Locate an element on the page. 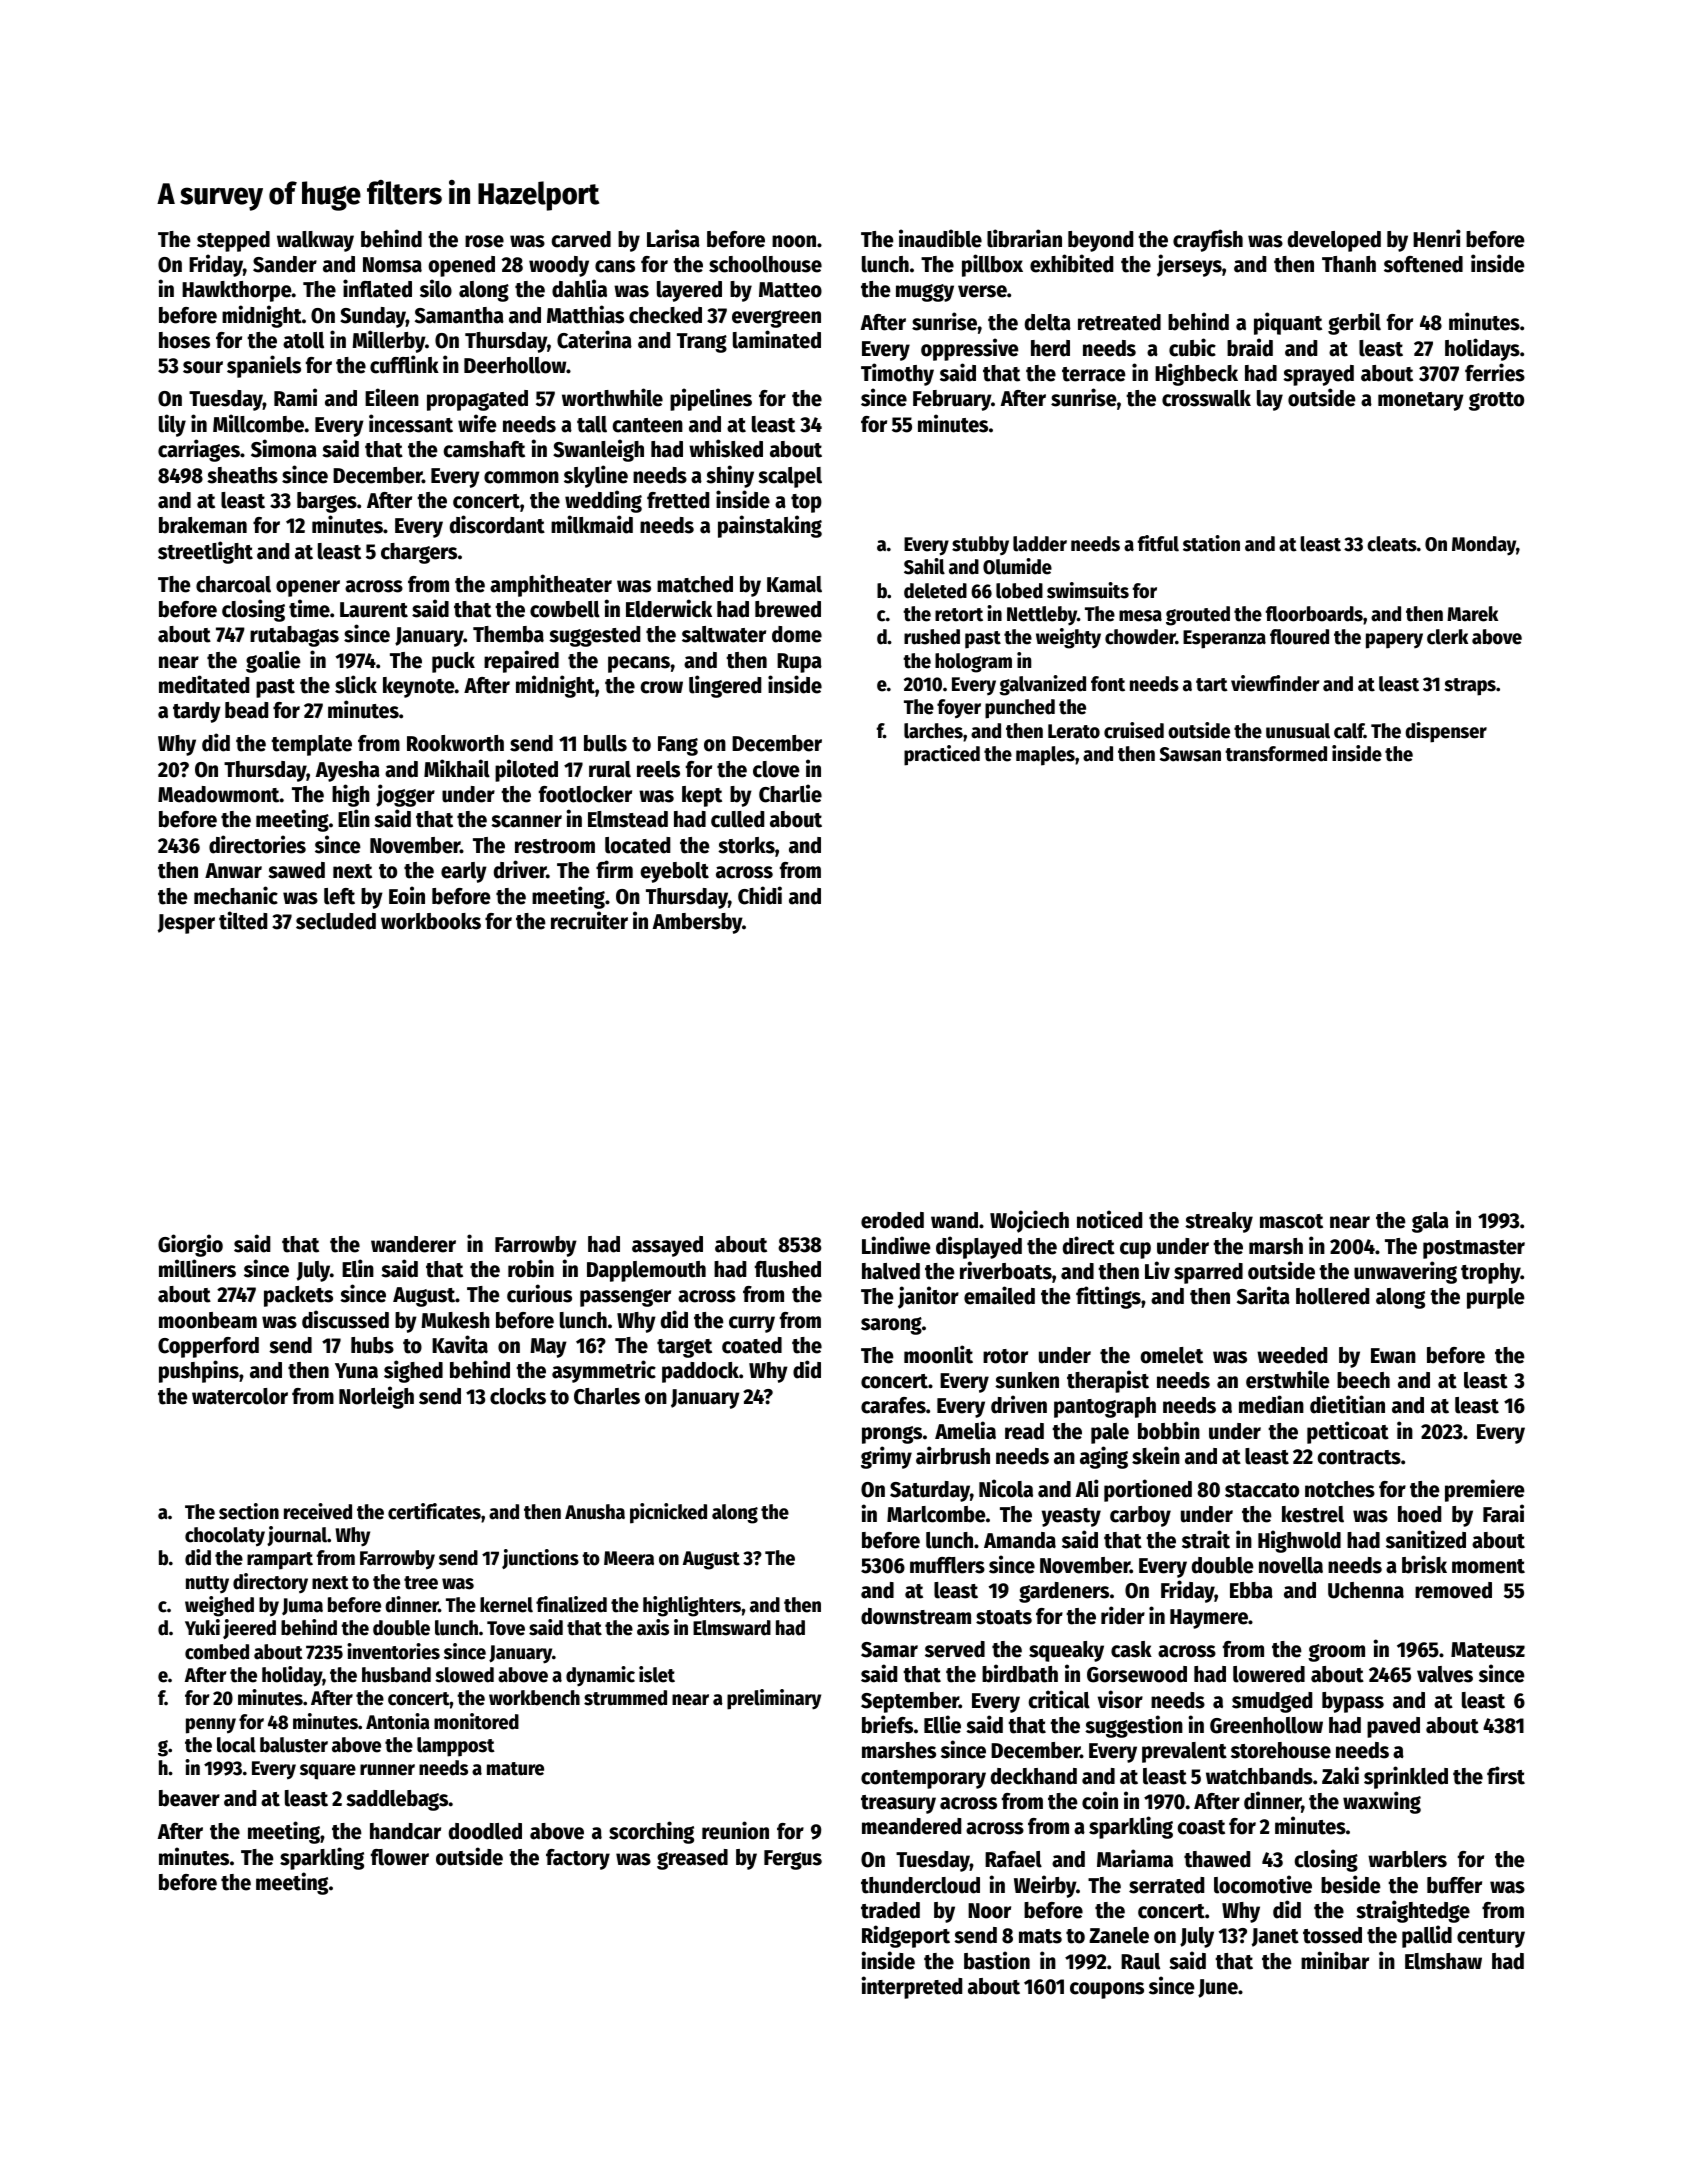 The image size is (1683, 2178). Marlcombe is located at coordinates (936, 1514).
